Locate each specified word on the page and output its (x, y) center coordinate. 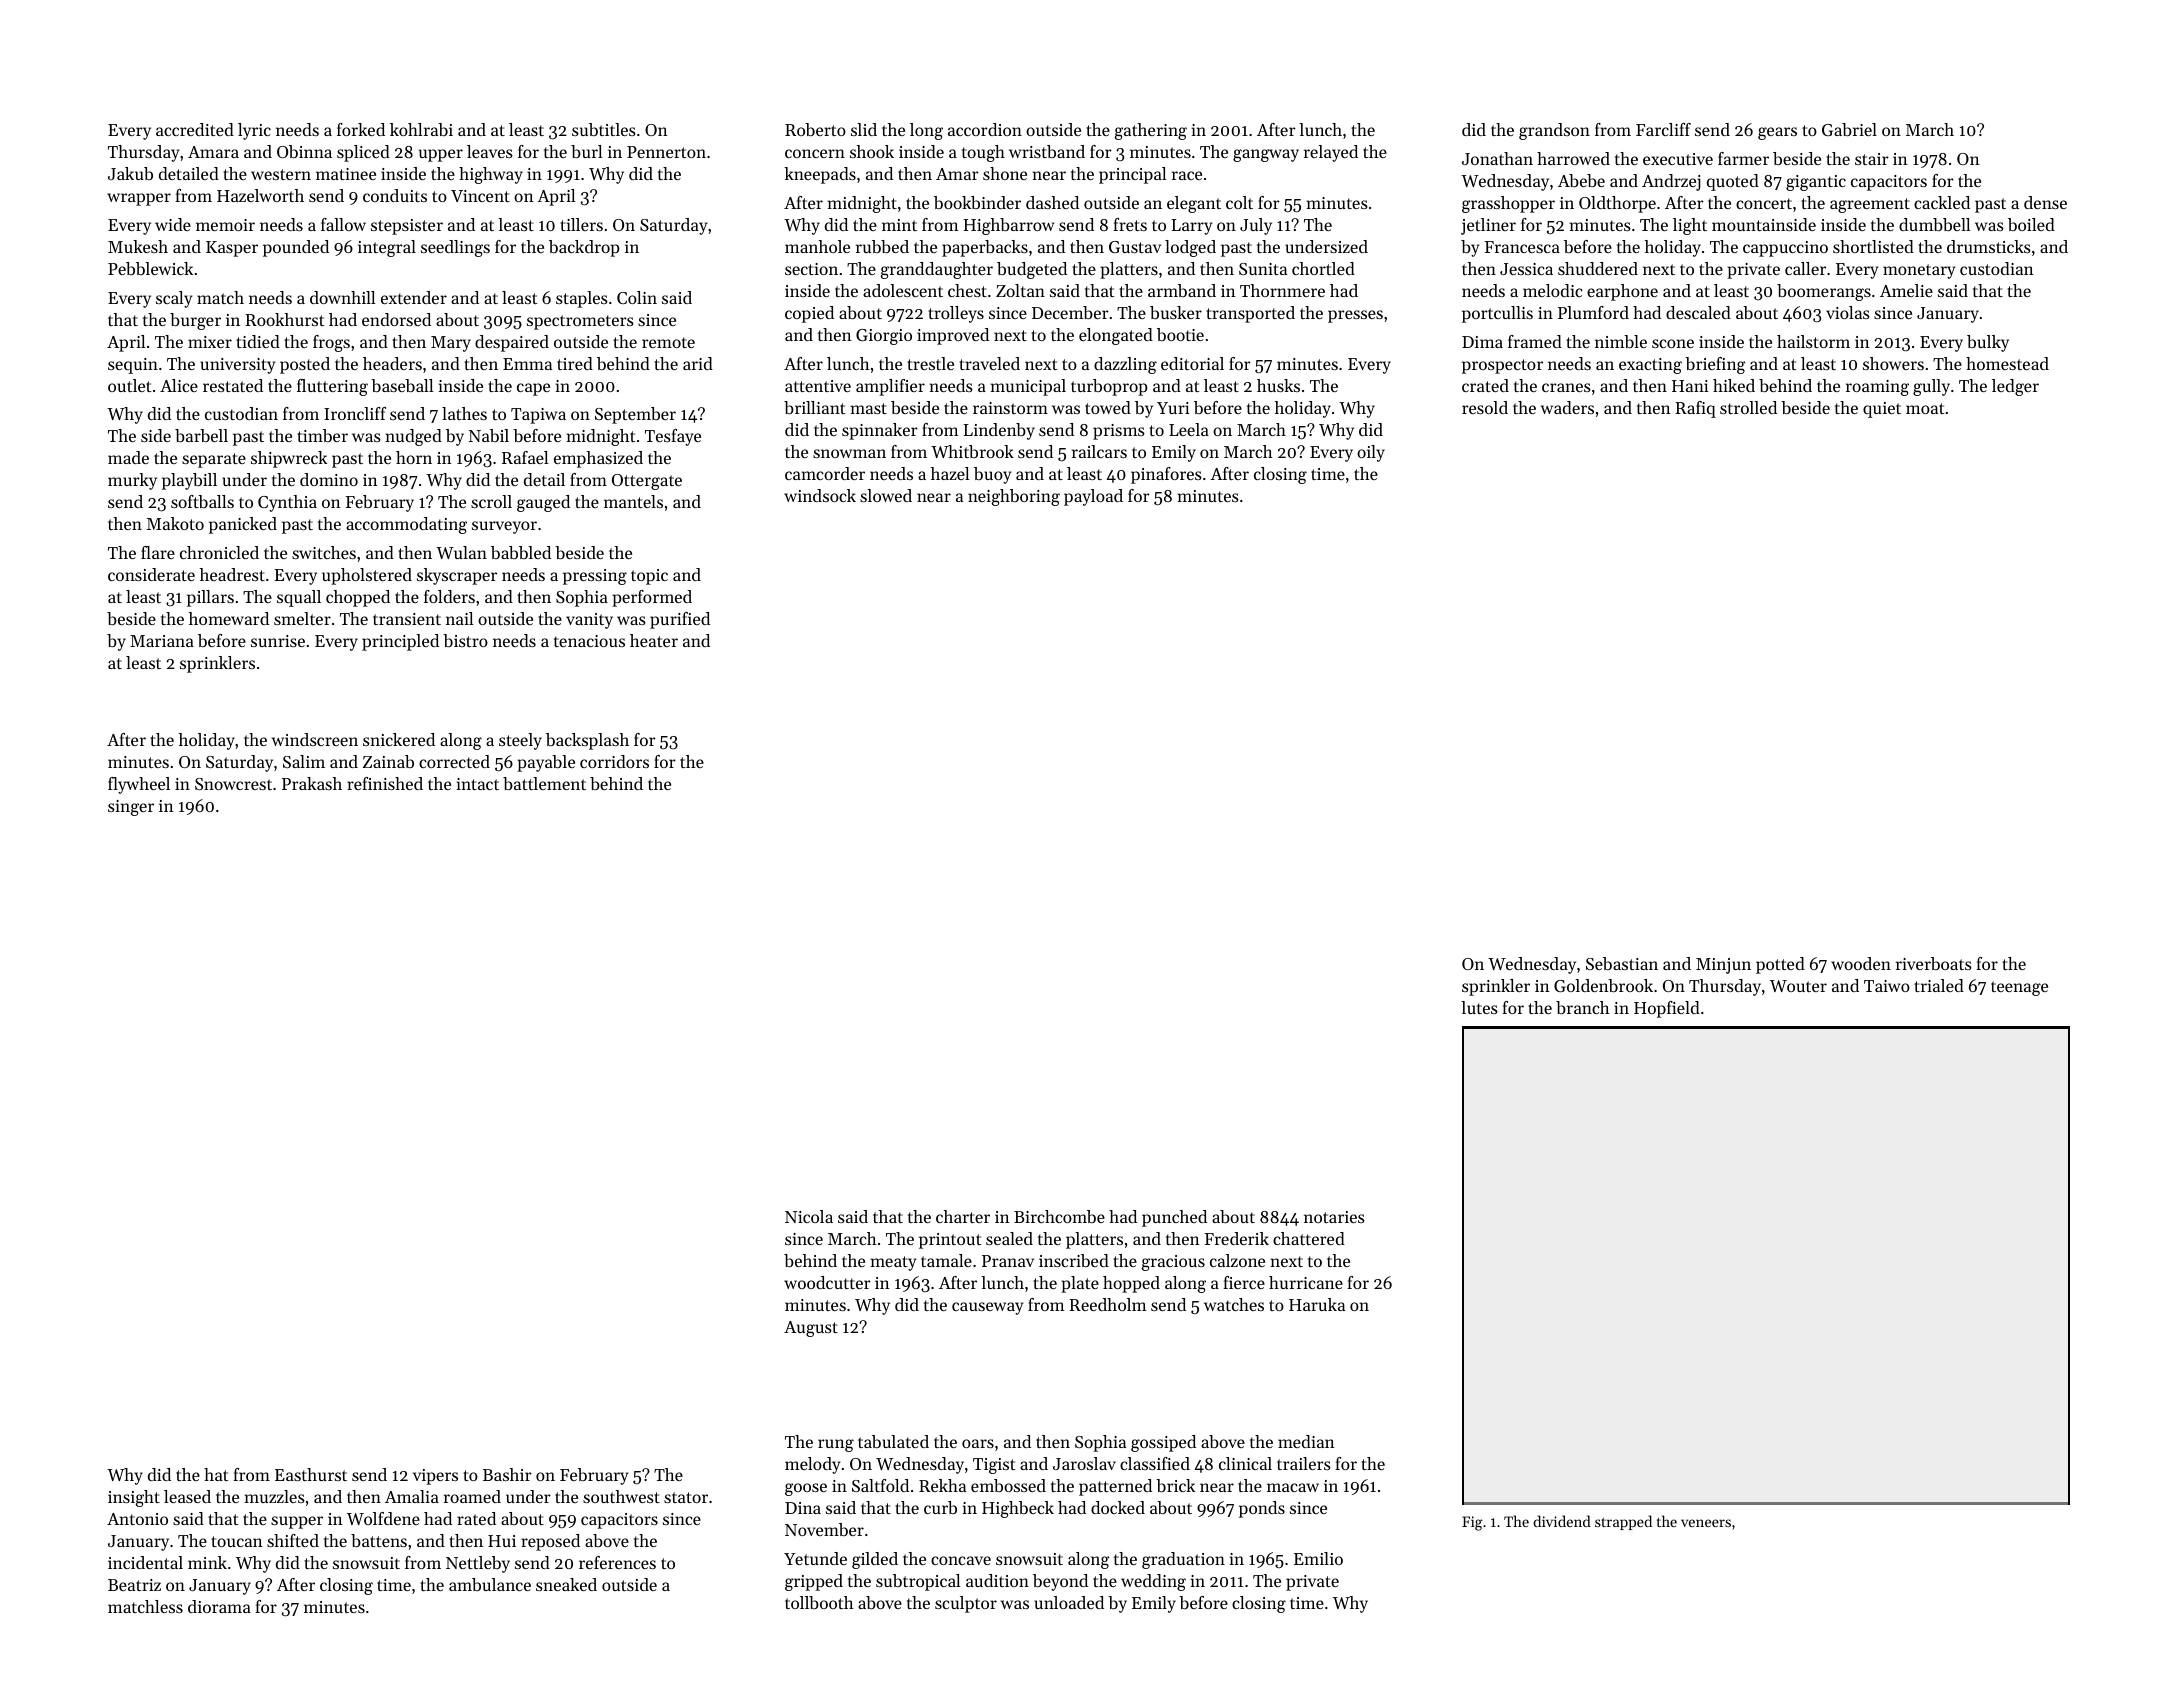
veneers (1706, 1523)
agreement (1870, 205)
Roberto (815, 129)
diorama (219, 1606)
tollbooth (819, 1602)
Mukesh (138, 246)
